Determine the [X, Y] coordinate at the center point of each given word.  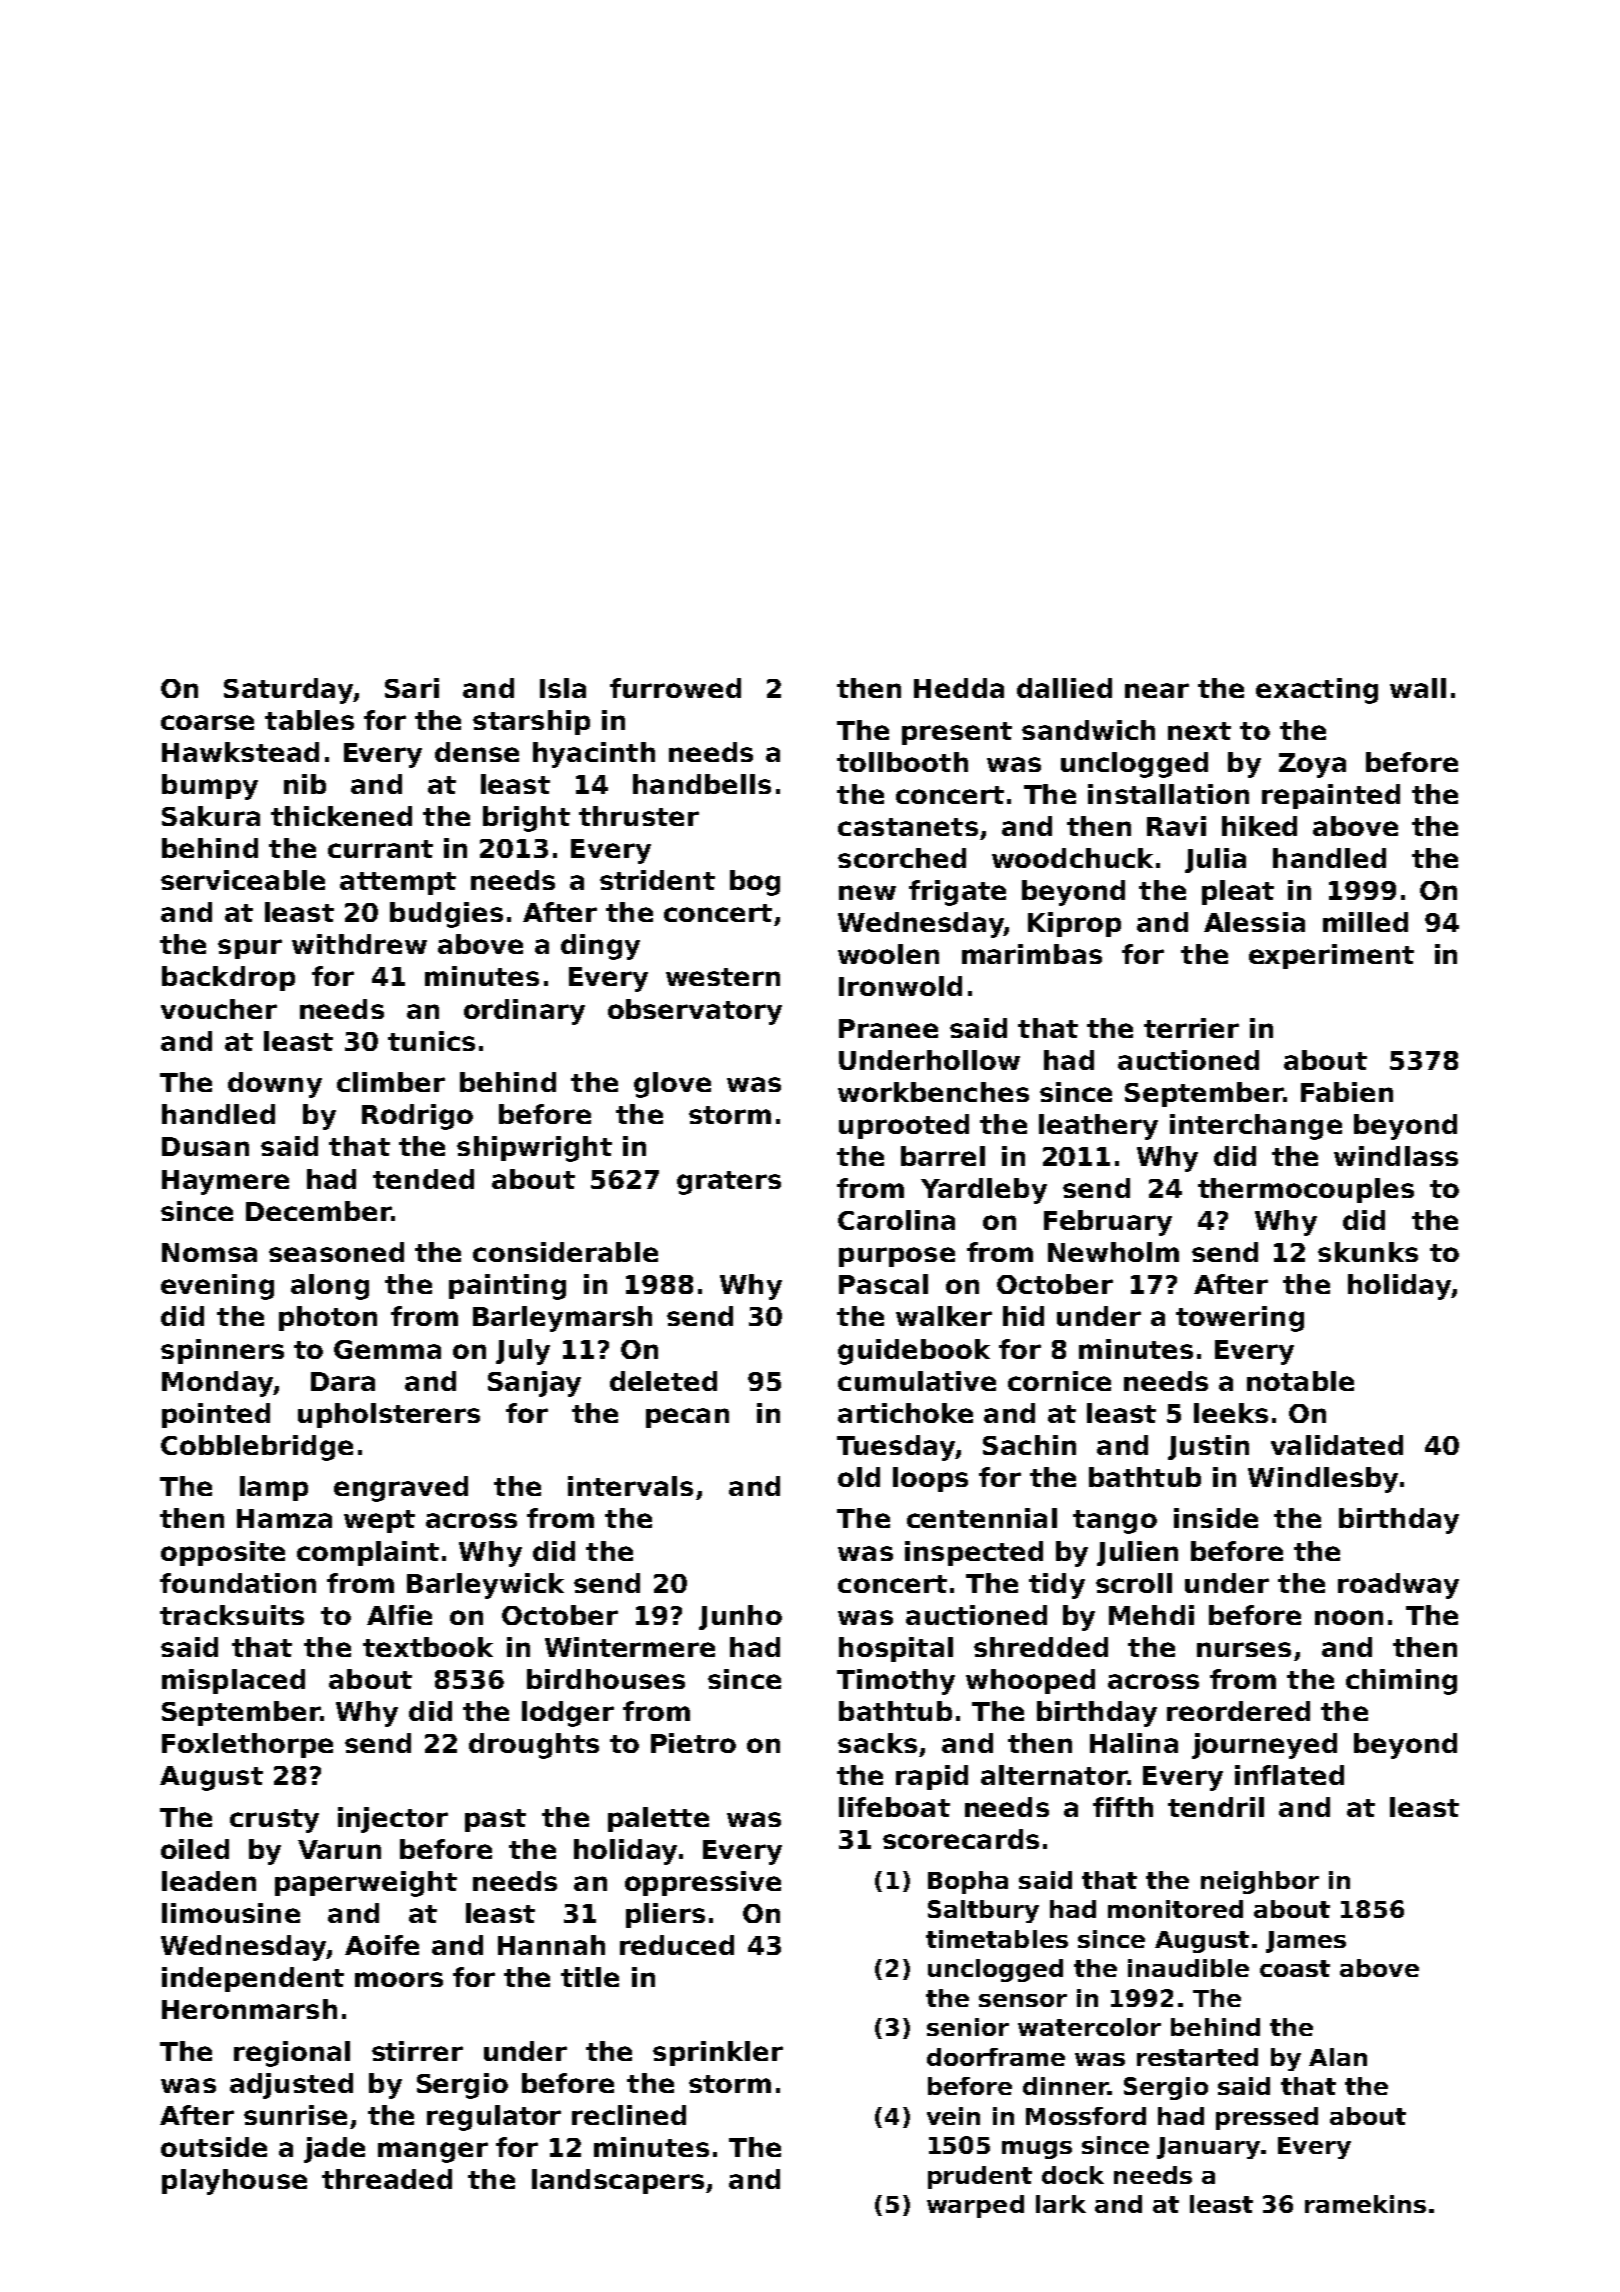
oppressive [703, 1883]
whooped [1030, 1681]
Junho [740, 1617]
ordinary [524, 1012]
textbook [428, 1647]
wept [379, 1521]
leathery [1098, 1127]
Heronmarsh [249, 2009]
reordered [1238, 1711]
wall [1418, 688]
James [1306, 1942]
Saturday [288, 691]
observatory [695, 1012]
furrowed [675, 688]
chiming [1401, 1682]
